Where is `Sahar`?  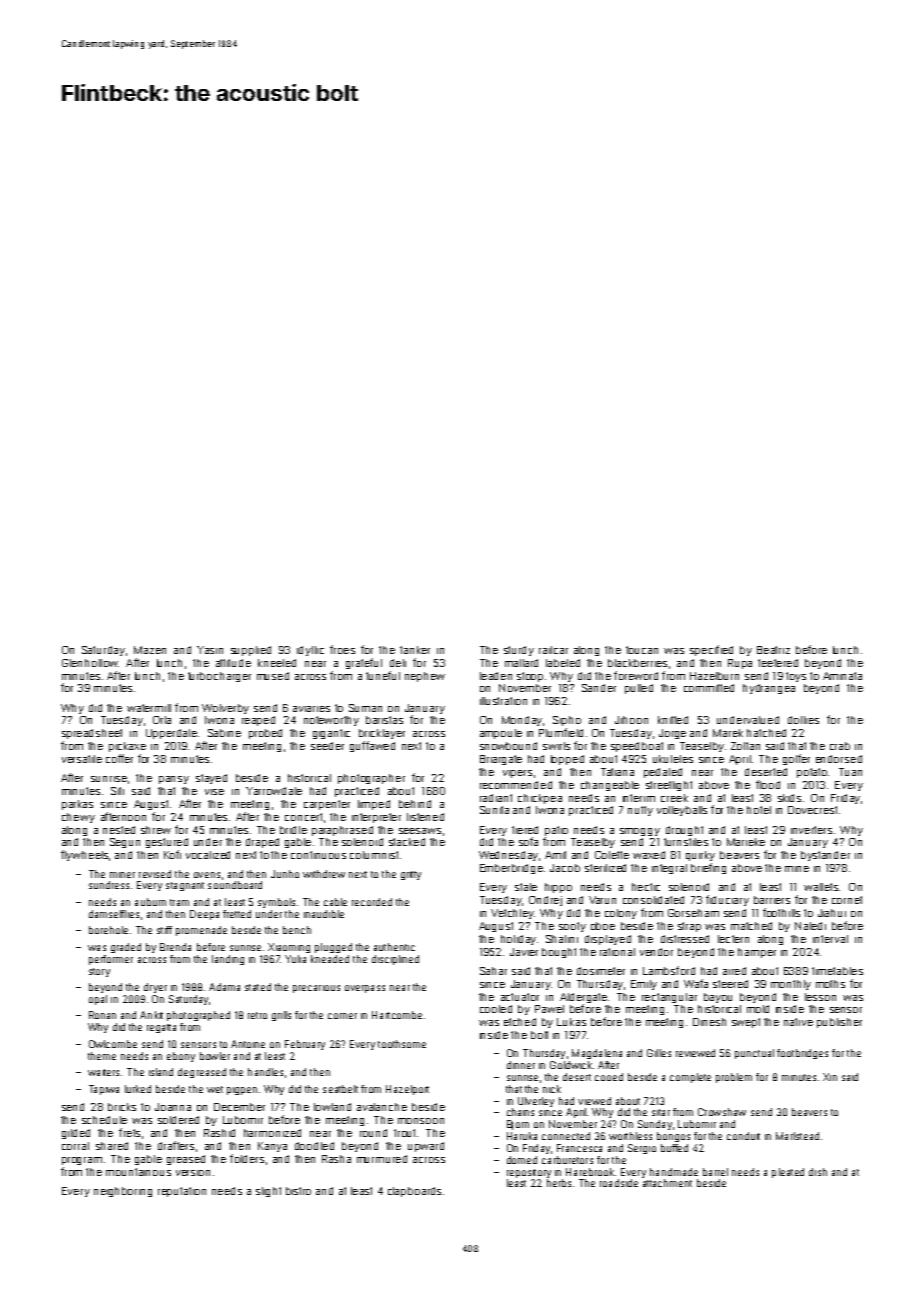
Sahar is located at coordinates (493, 971).
